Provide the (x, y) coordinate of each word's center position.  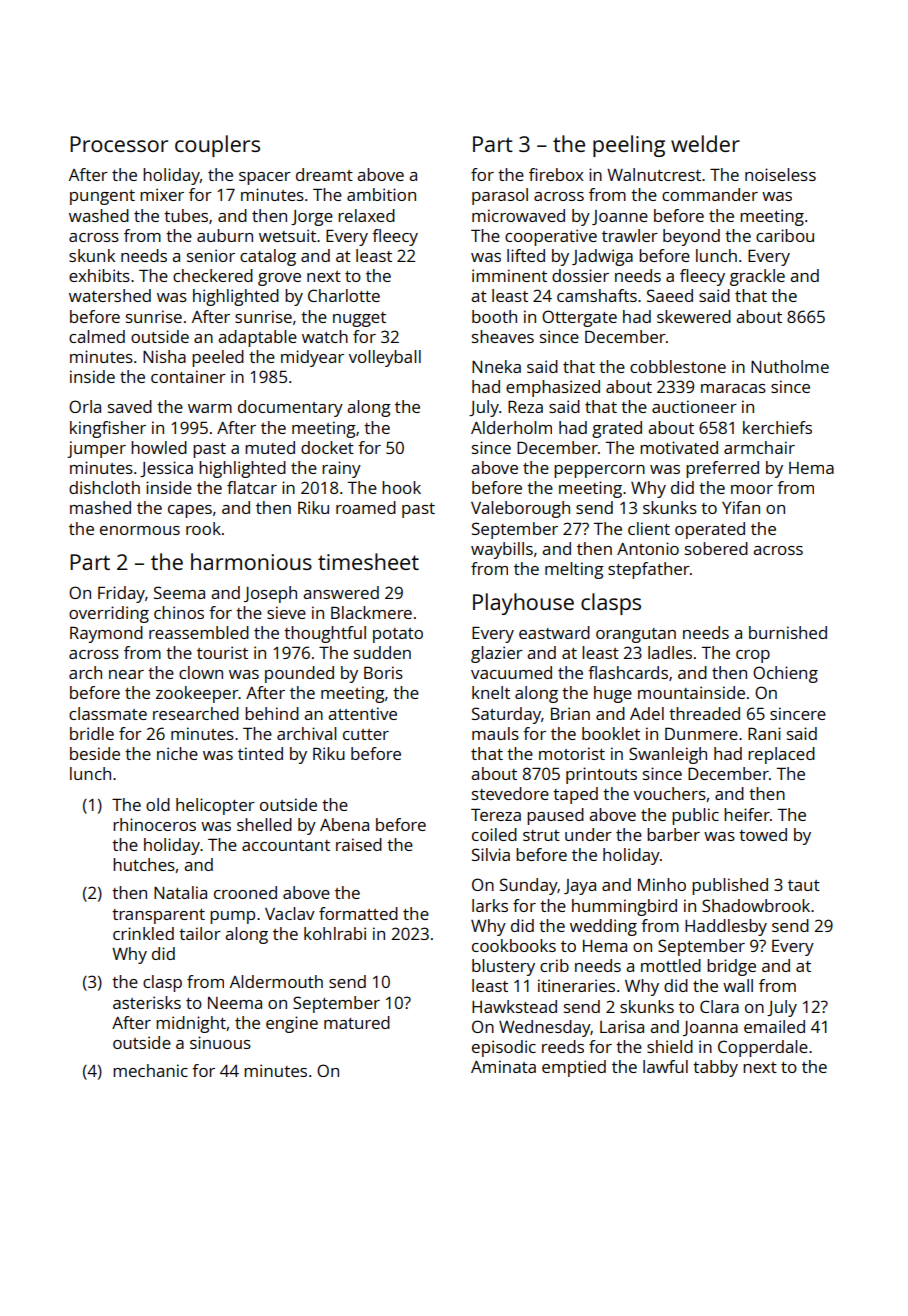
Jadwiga (602, 257)
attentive (362, 713)
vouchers (670, 793)
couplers (217, 146)
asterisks (147, 1002)
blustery (503, 967)
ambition (381, 194)
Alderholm (511, 427)
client (649, 528)
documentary (290, 408)
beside (95, 753)
